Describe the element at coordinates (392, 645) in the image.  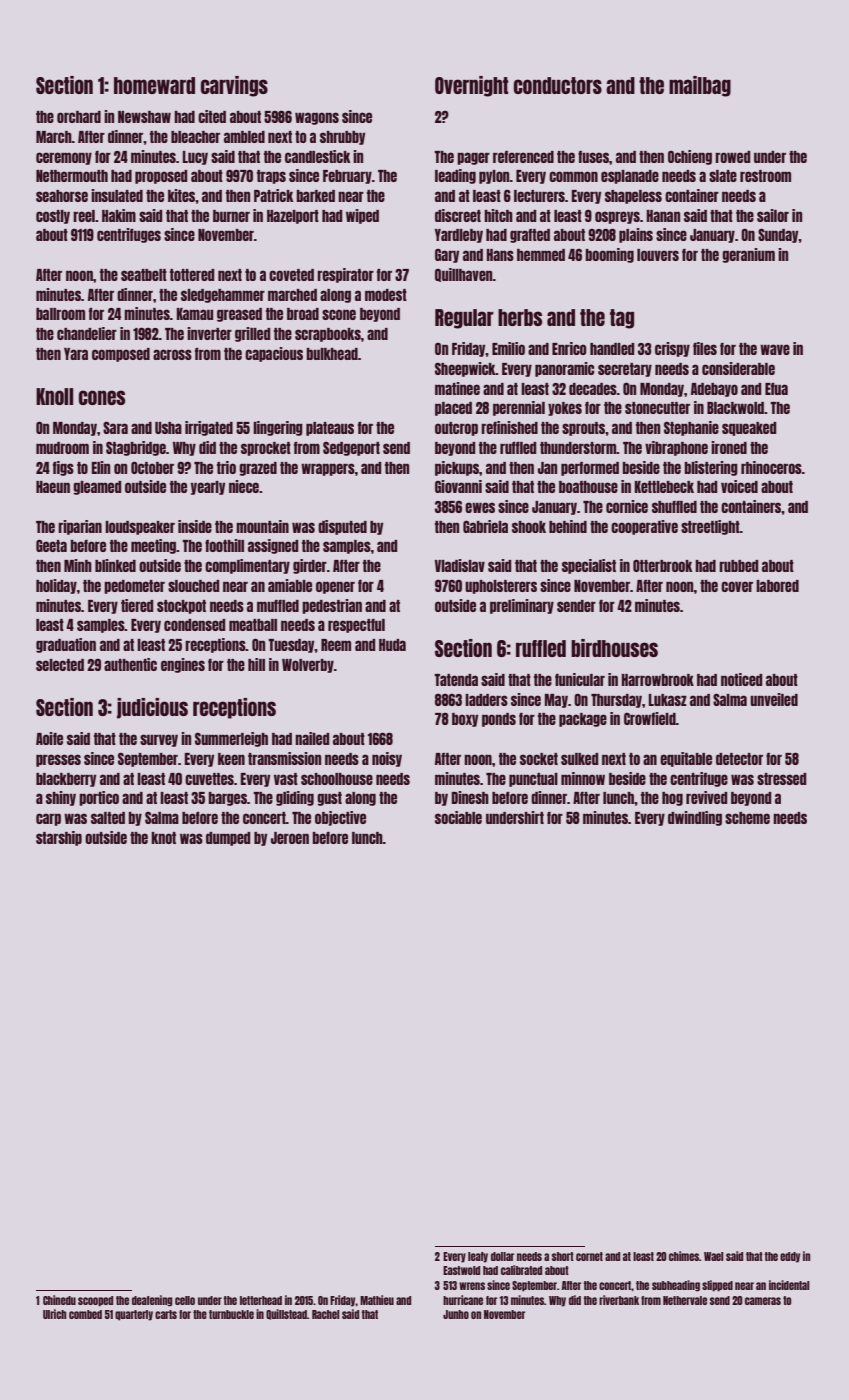
I see `Huda` at that location.
